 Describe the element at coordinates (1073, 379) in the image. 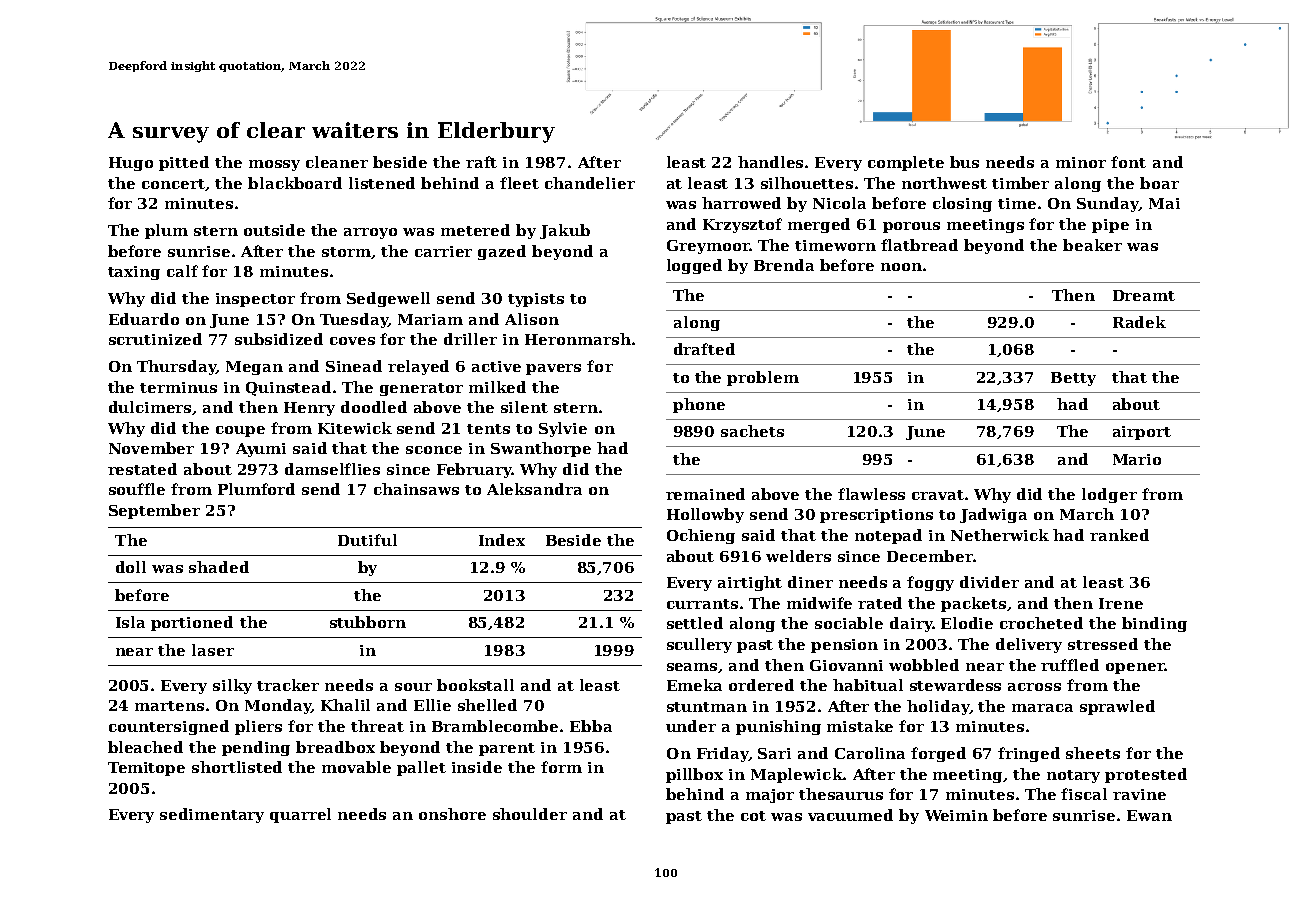

I see `Betty` at that location.
